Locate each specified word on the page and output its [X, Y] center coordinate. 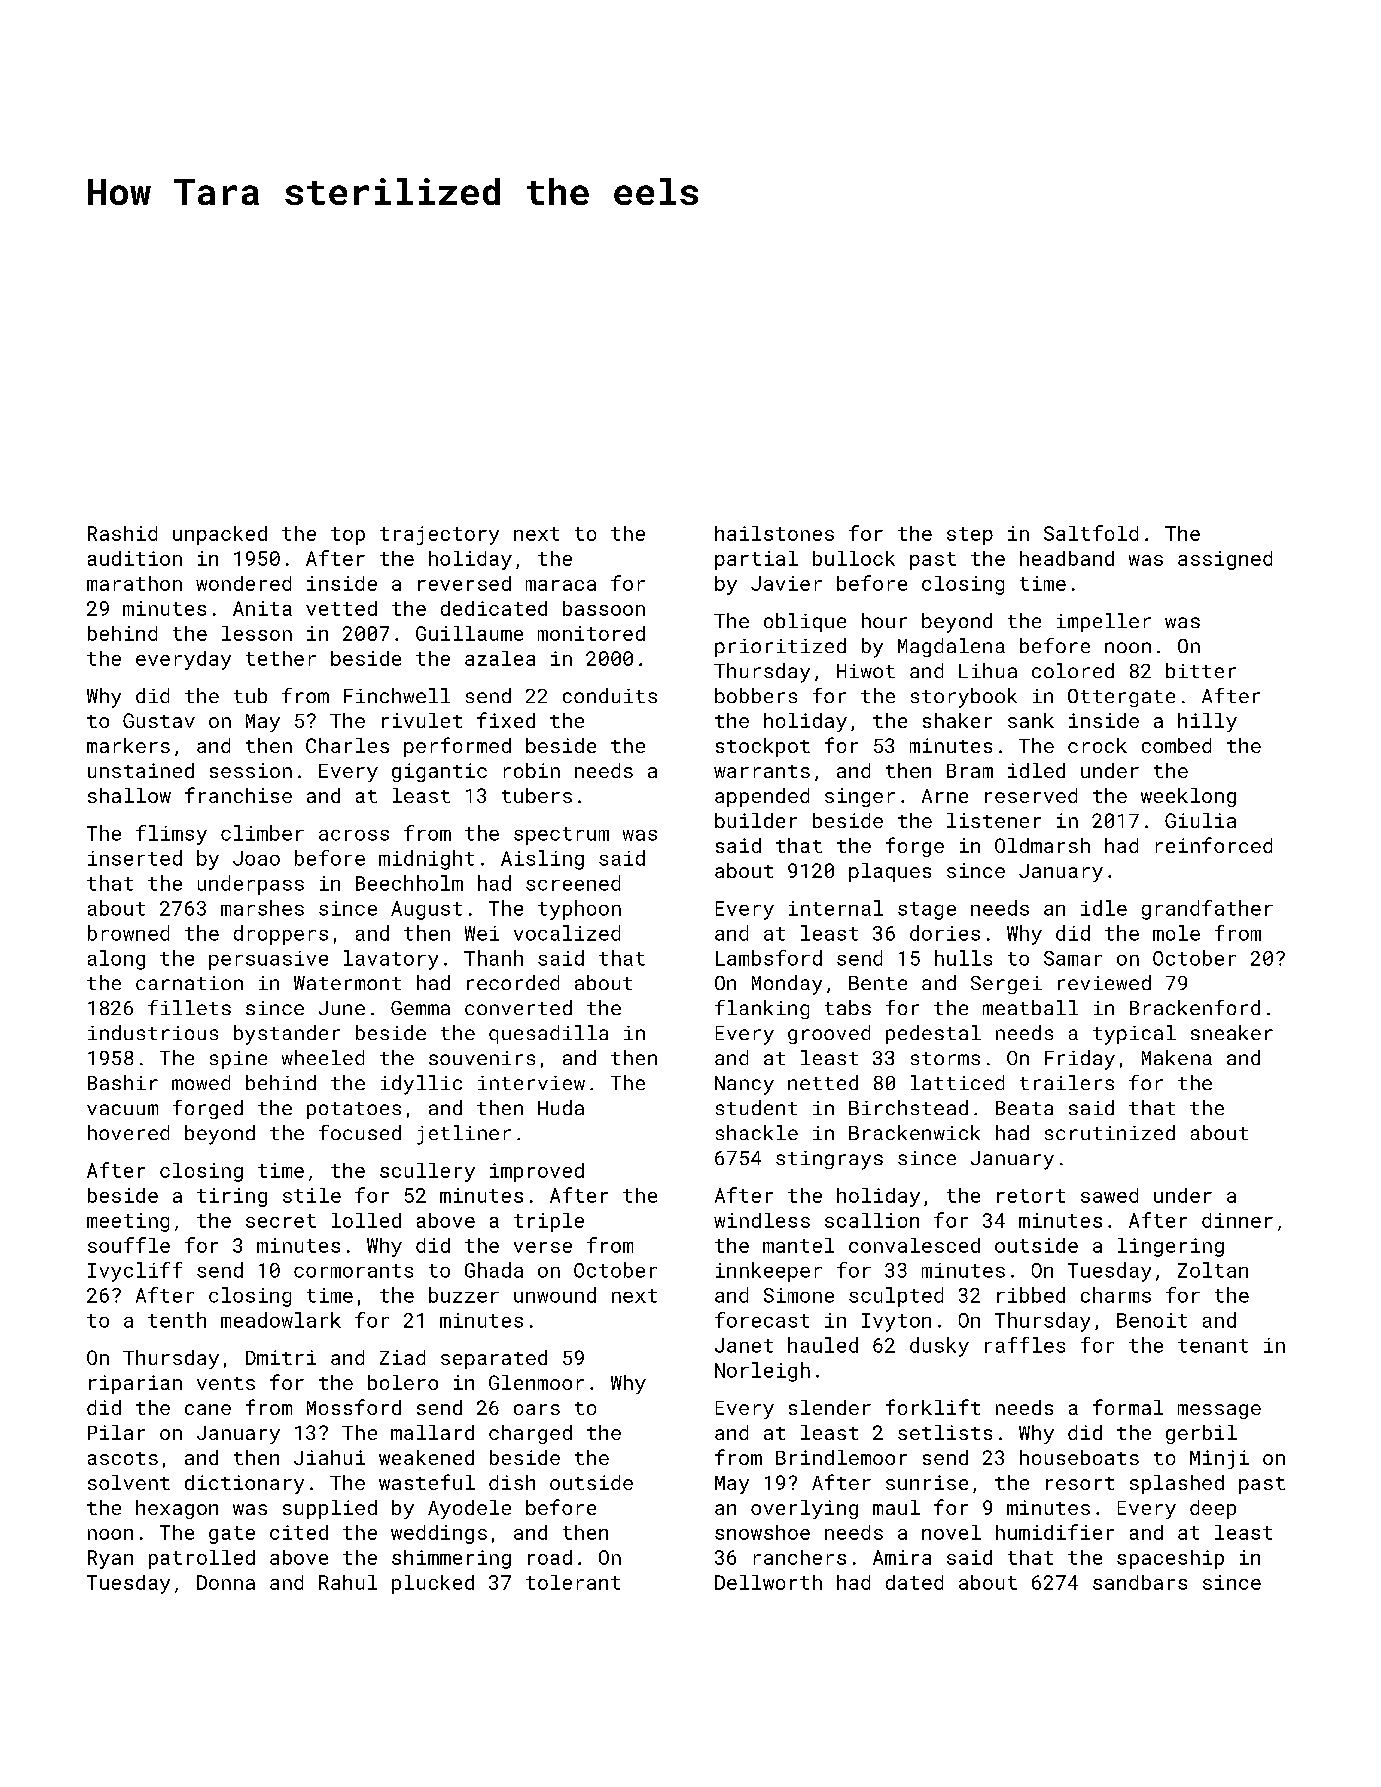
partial [756, 560]
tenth [177, 1320]
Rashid [122, 533]
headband [1067, 558]
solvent [129, 1482]
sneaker [1232, 1032]
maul [896, 1507]
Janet [744, 1345]
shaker [957, 720]
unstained [141, 770]
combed [1176, 745]
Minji [1219, 1459]
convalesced [914, 1245]
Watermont [347, 983]
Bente [878, 983]
